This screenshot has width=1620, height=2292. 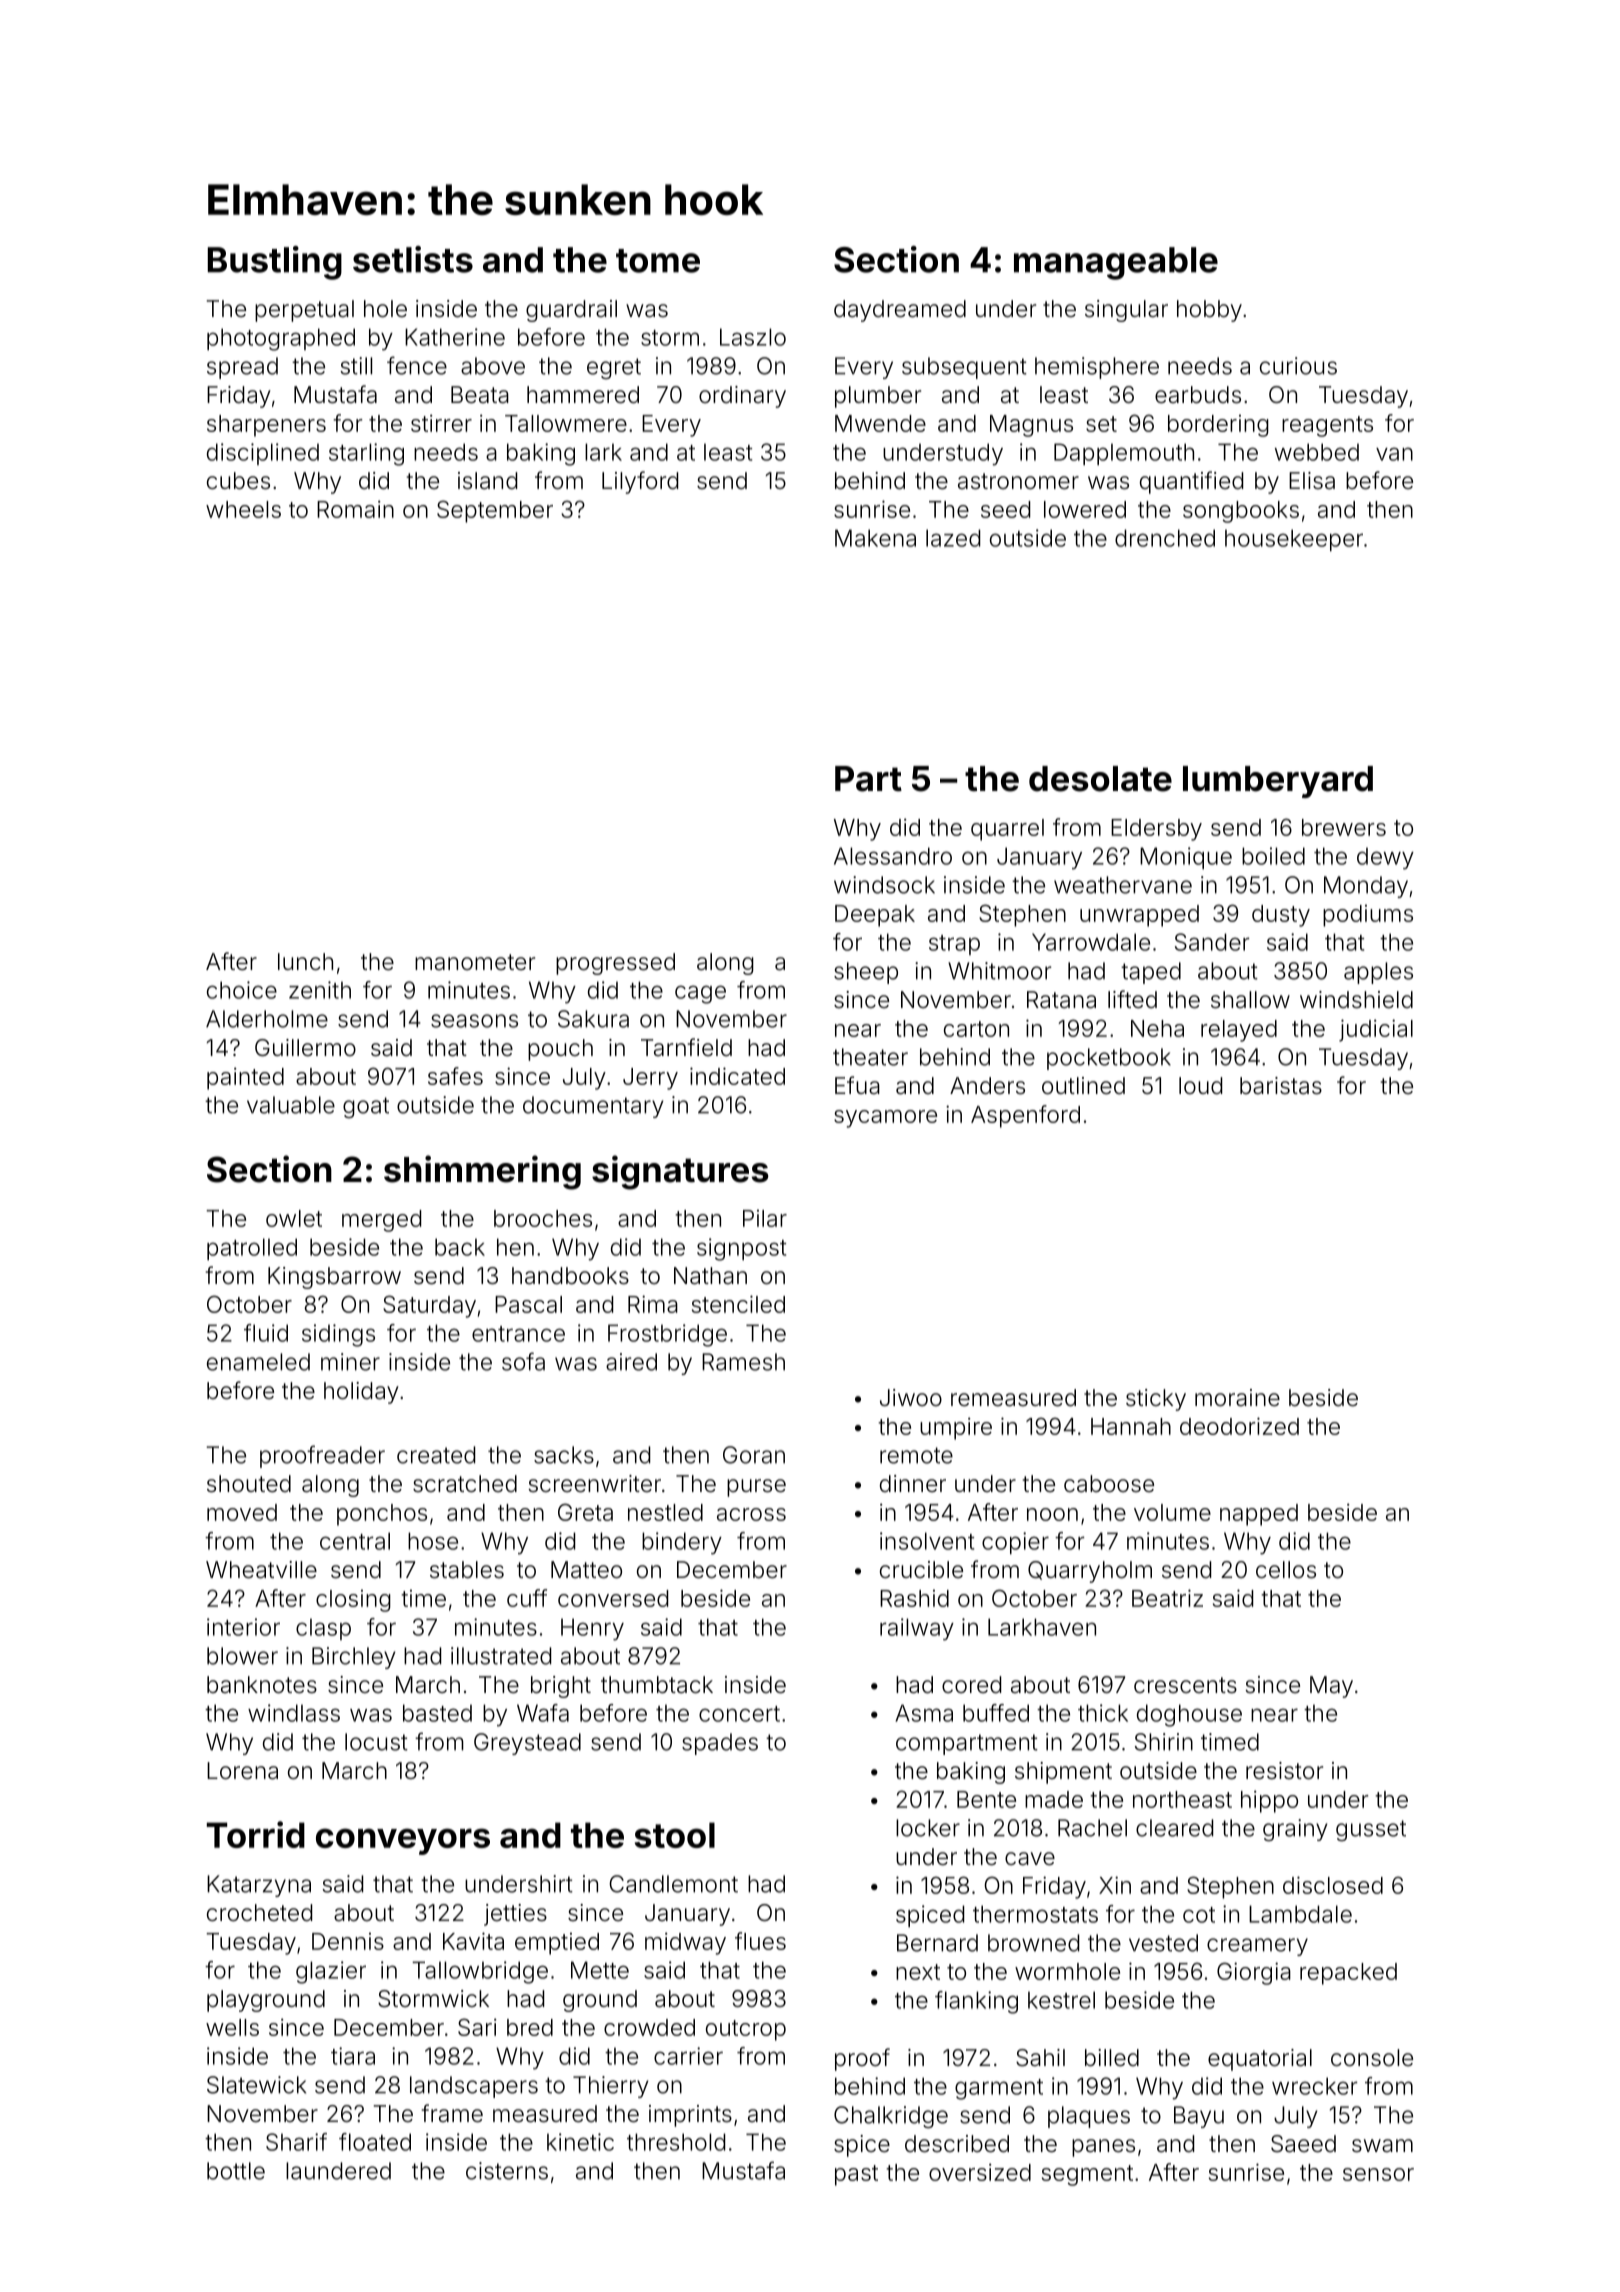 What do you see at coordinates (891, 2117) in the screenshot?
I see `Chalkridge` at bounding box center [891, 2117].
